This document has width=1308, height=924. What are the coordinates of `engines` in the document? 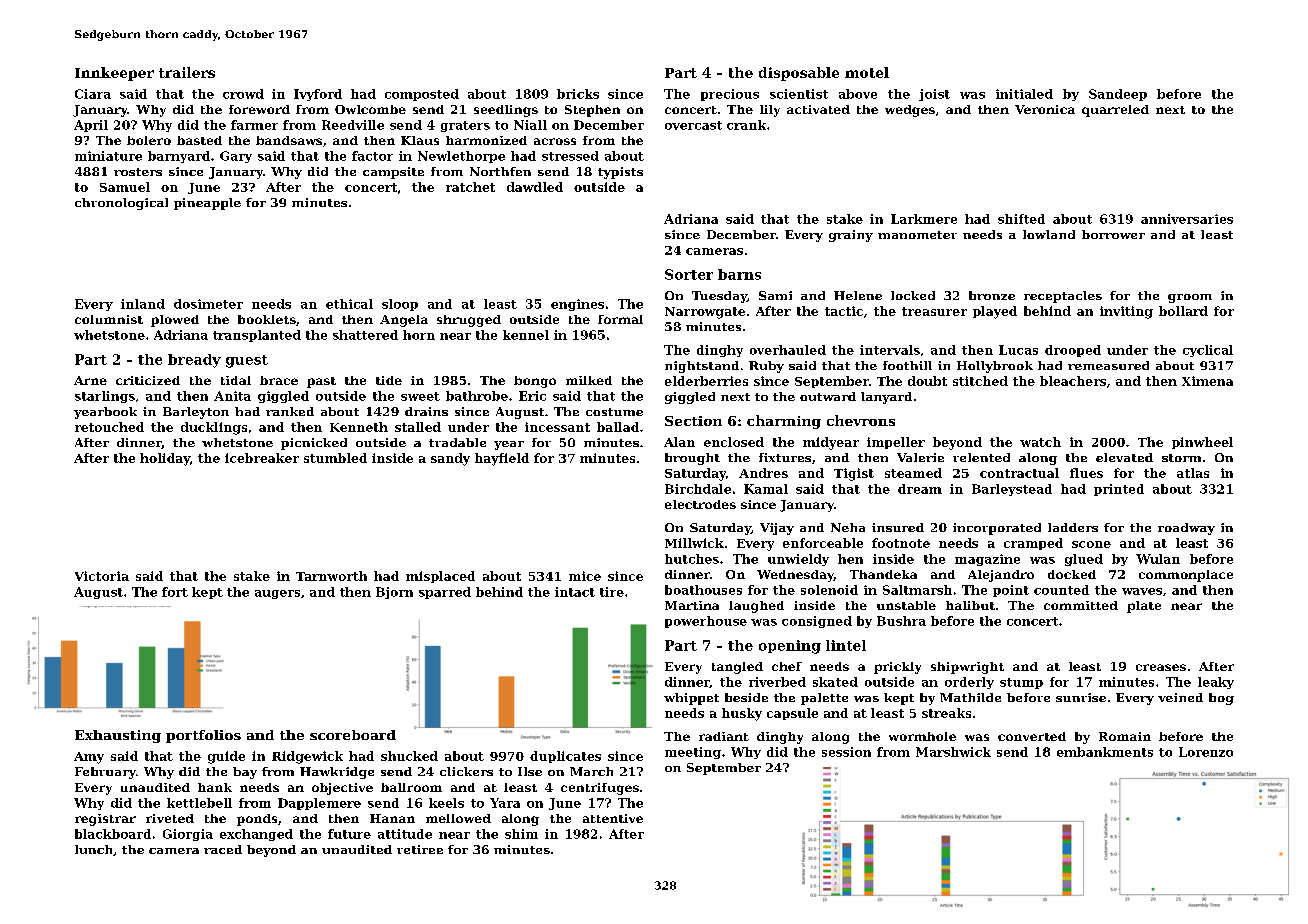 It's located at (577, 305).
